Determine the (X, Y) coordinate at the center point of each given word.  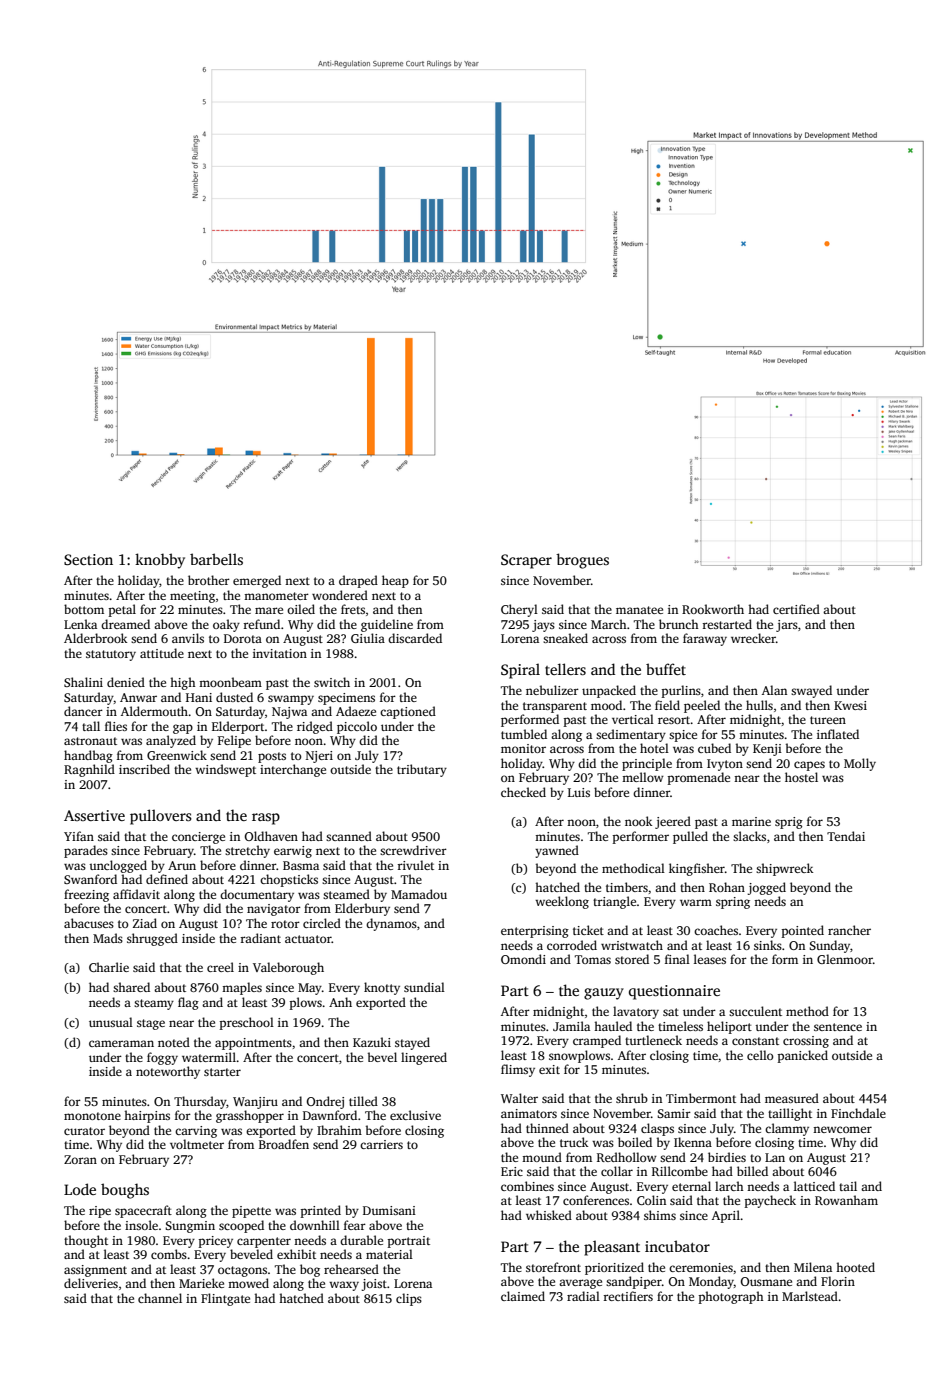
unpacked (609, 691)
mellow (643, 777)
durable (361, 1240)
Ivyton (725, 765)
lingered (424, 1058)
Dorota (243, 638)
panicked (802, 1056)
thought (86, 1241)
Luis (579, 792)
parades (86, 851)
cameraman (121, 1043)
